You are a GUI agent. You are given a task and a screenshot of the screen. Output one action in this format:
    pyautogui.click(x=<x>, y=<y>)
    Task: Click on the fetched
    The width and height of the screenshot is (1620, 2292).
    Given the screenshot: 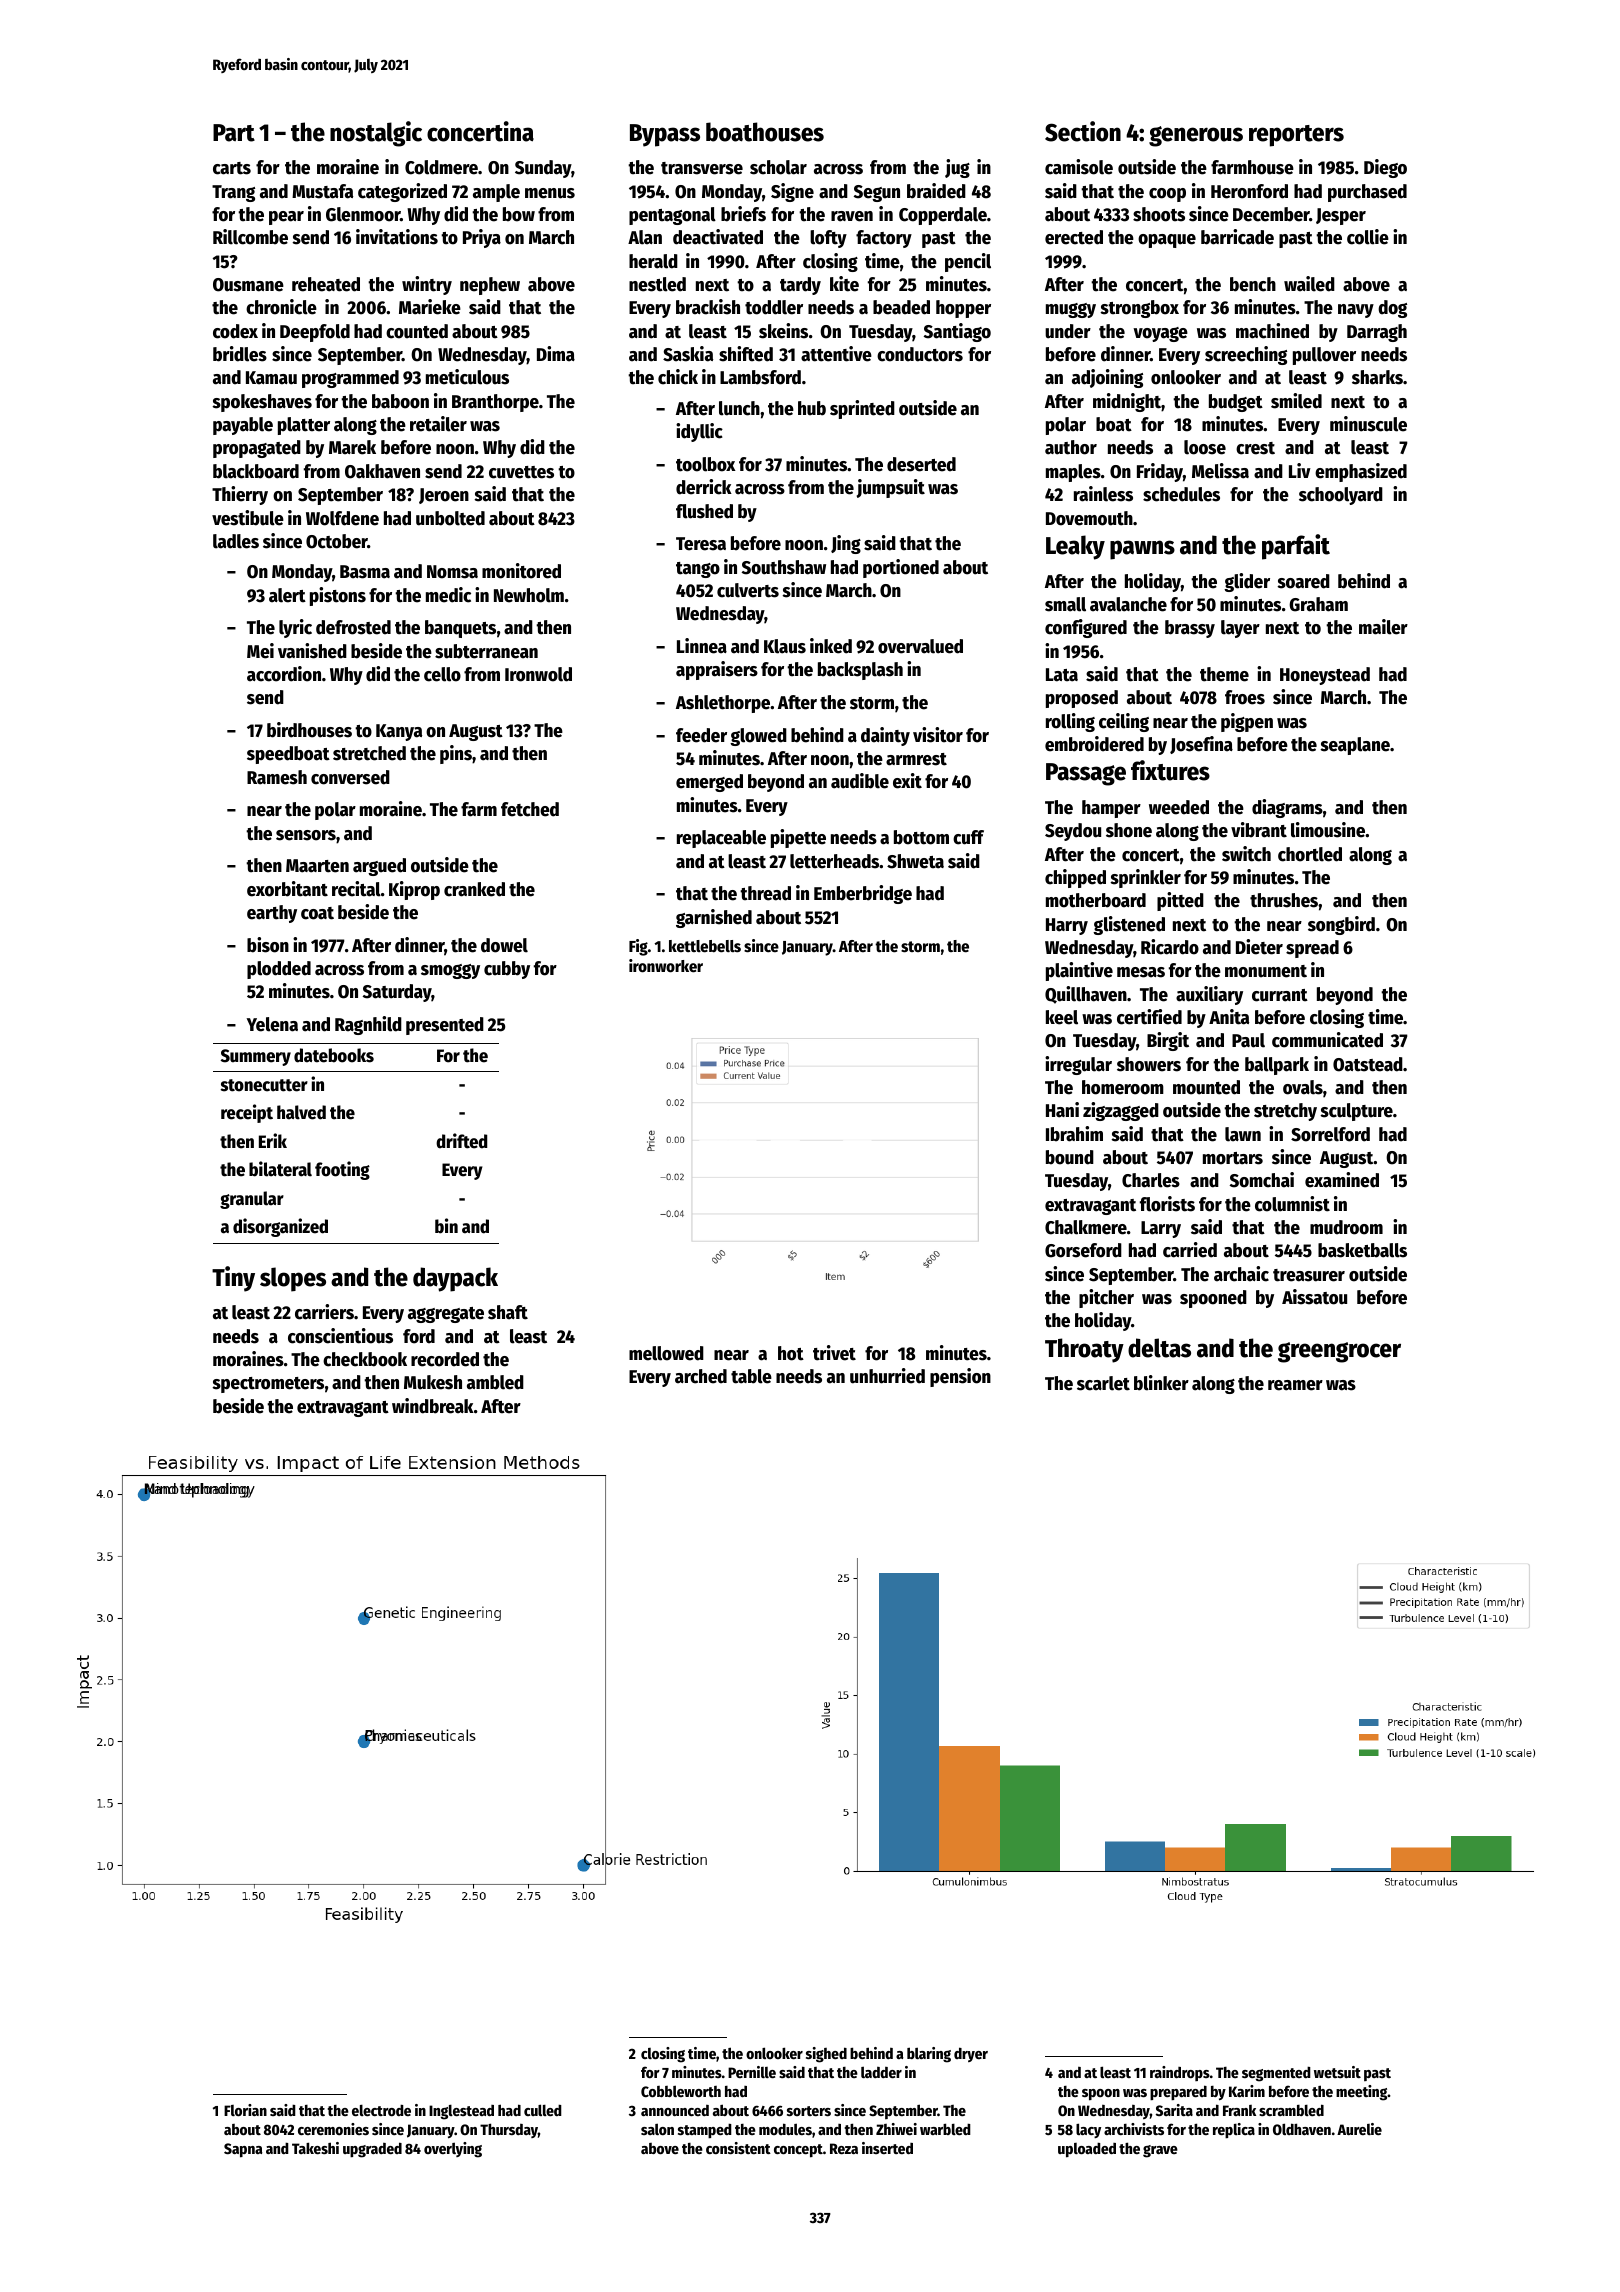 What is the action you would take?
    pyautogui.click(x=530, y=809)
